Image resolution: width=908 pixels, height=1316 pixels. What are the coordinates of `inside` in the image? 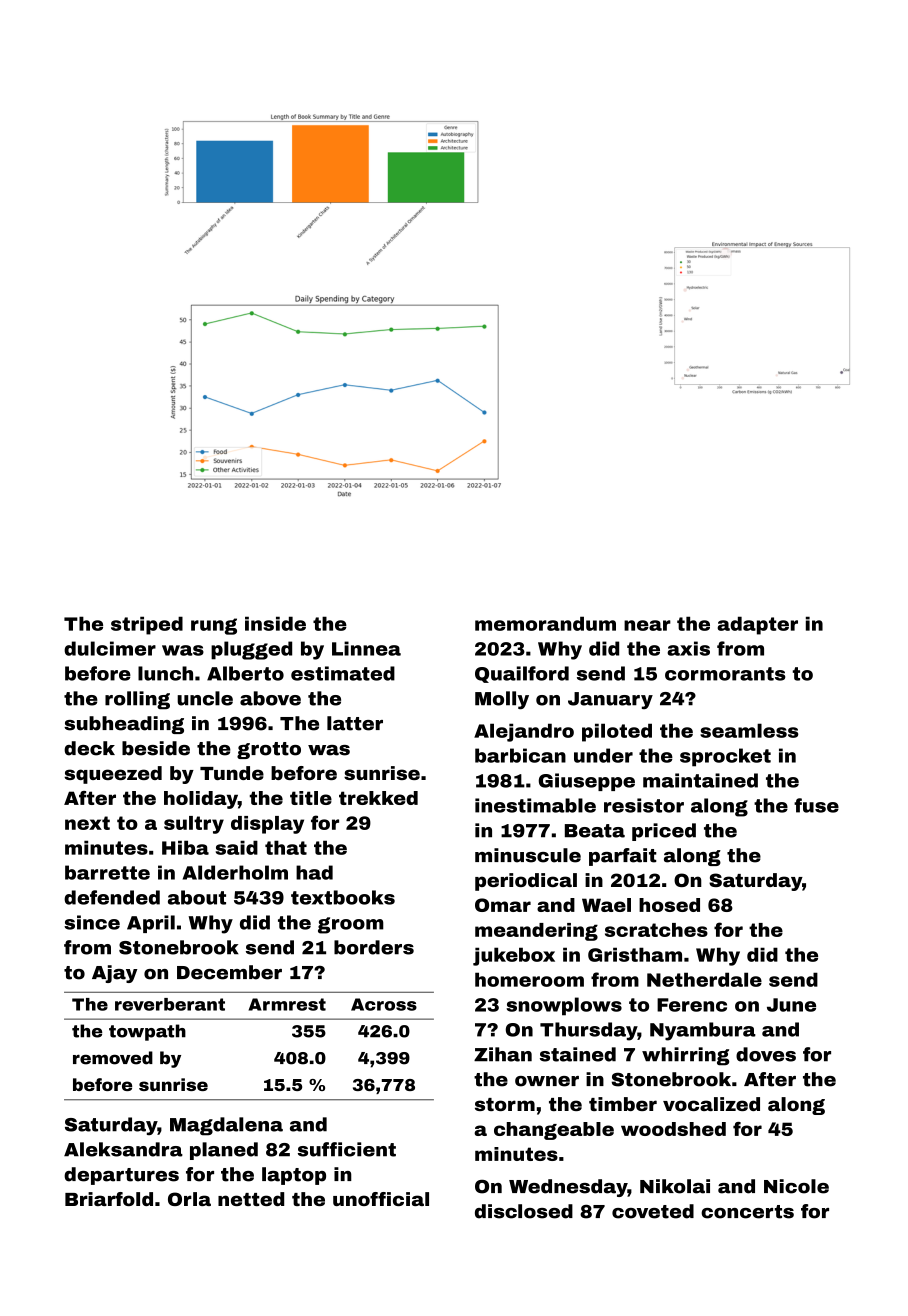 It's located at (275, 623).
